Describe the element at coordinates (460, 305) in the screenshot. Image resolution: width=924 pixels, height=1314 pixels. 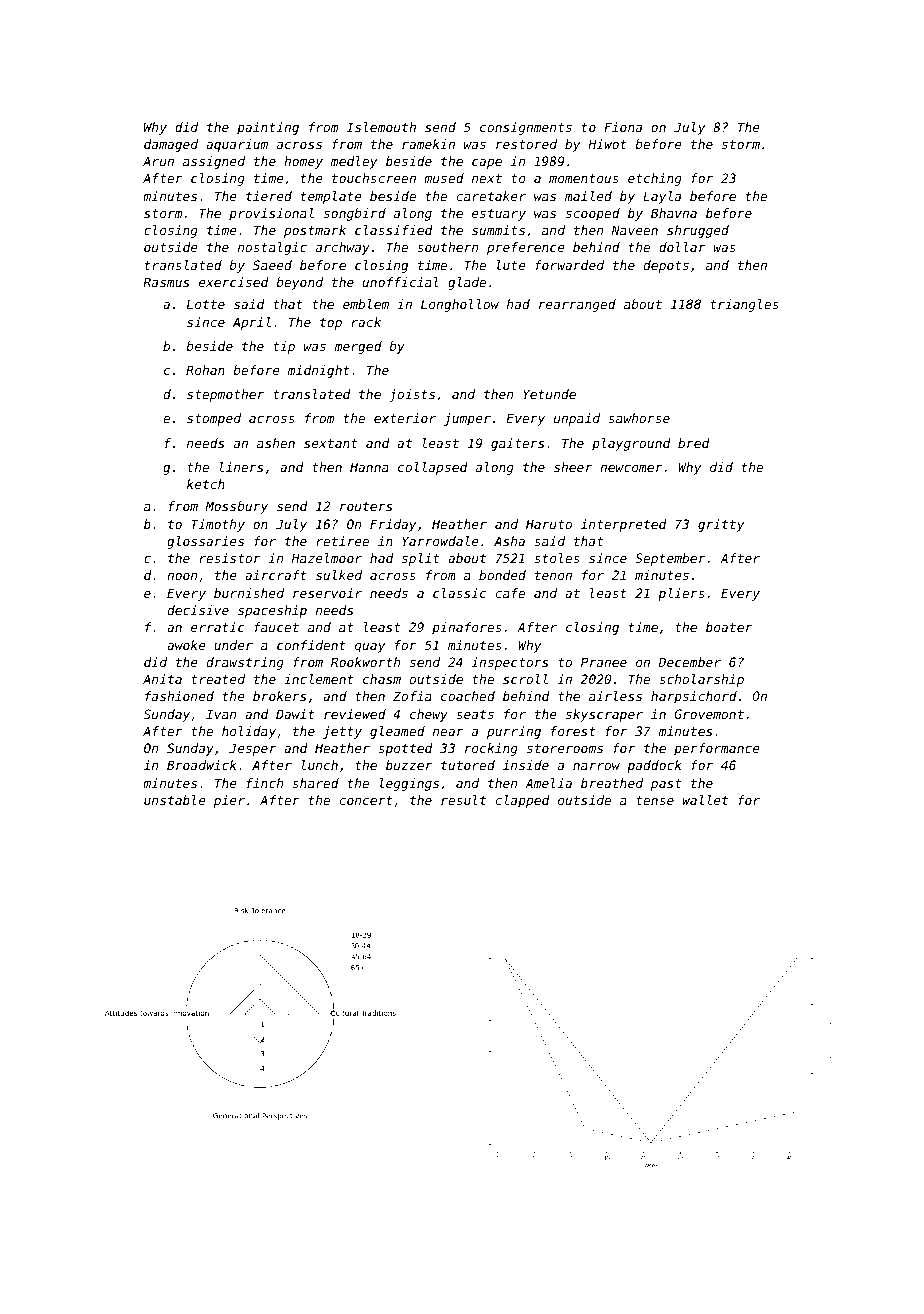
I see `Longhollow` at that location.
